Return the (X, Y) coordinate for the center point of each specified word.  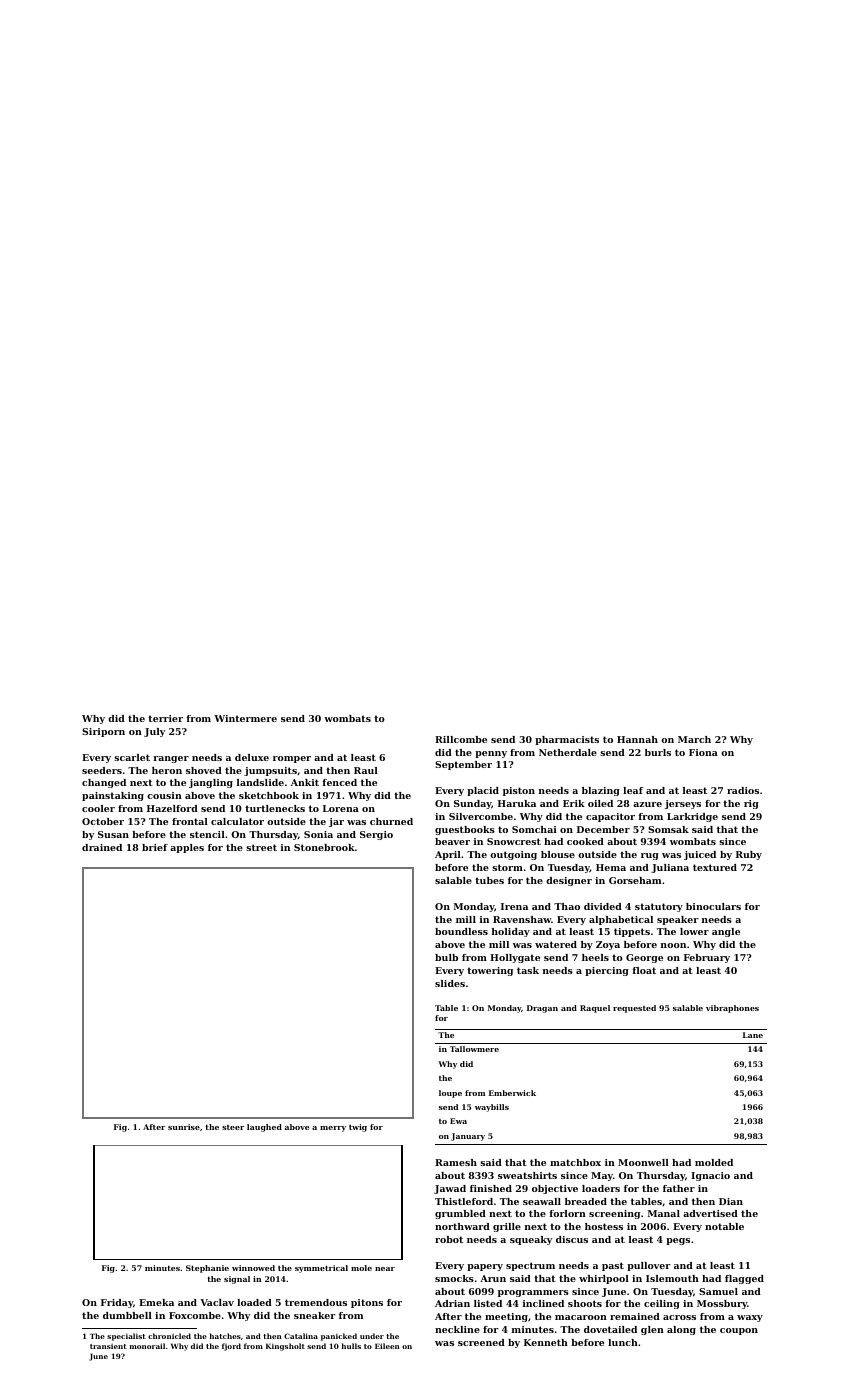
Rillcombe (461, 739)
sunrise (184, 1127)
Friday (117, 1303)
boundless (461, 931)
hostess (604, 1226)
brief (155, 847)
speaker (677, 920)
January (468, 1137)
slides (450, 983)
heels (595, 957)
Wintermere (245, 718)
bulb (446, 957)
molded (714, 1162)
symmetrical (321, 1269)
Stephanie (207, 1269)
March (694, 739)
